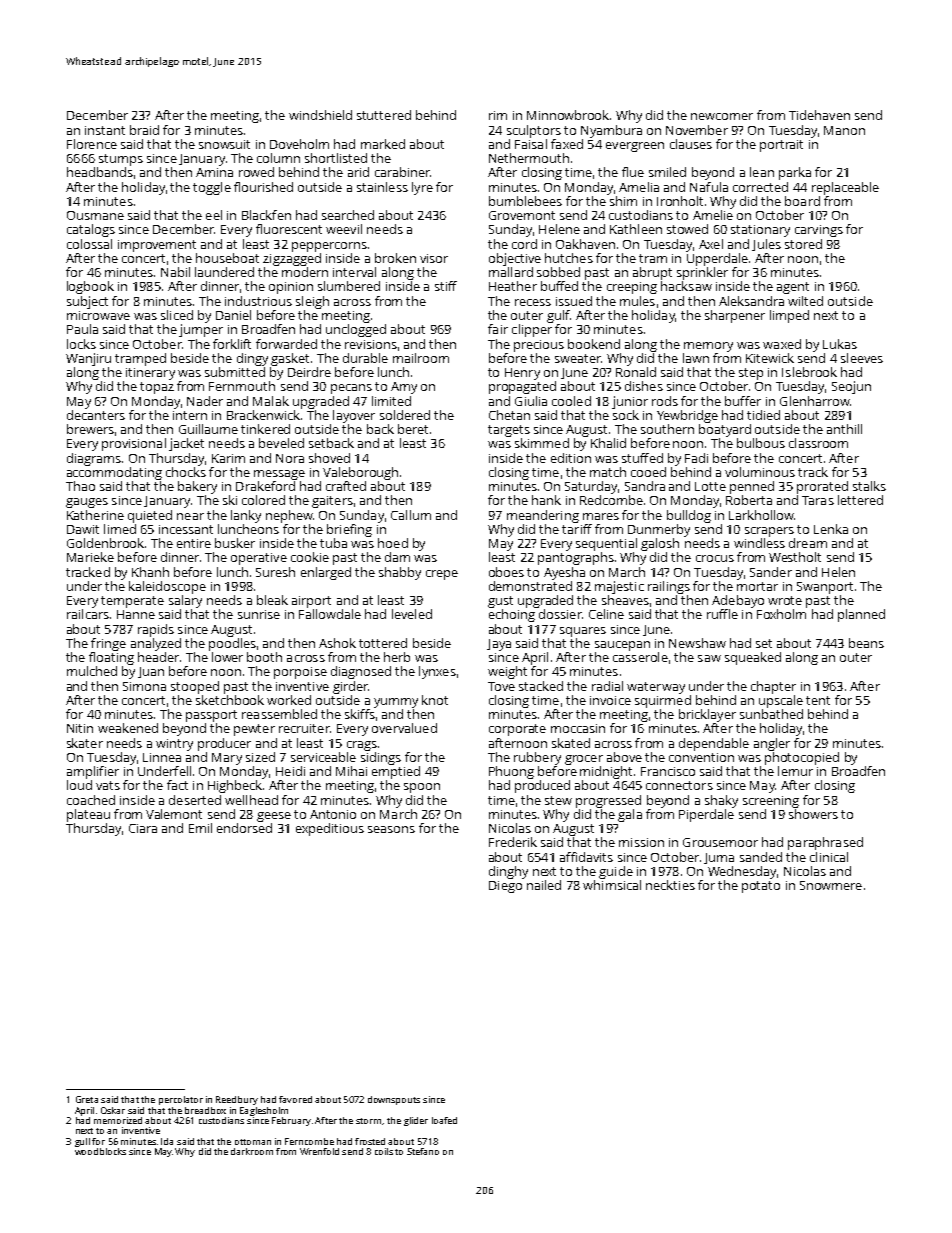  I want to click on wellhead, so click(251, 800).
